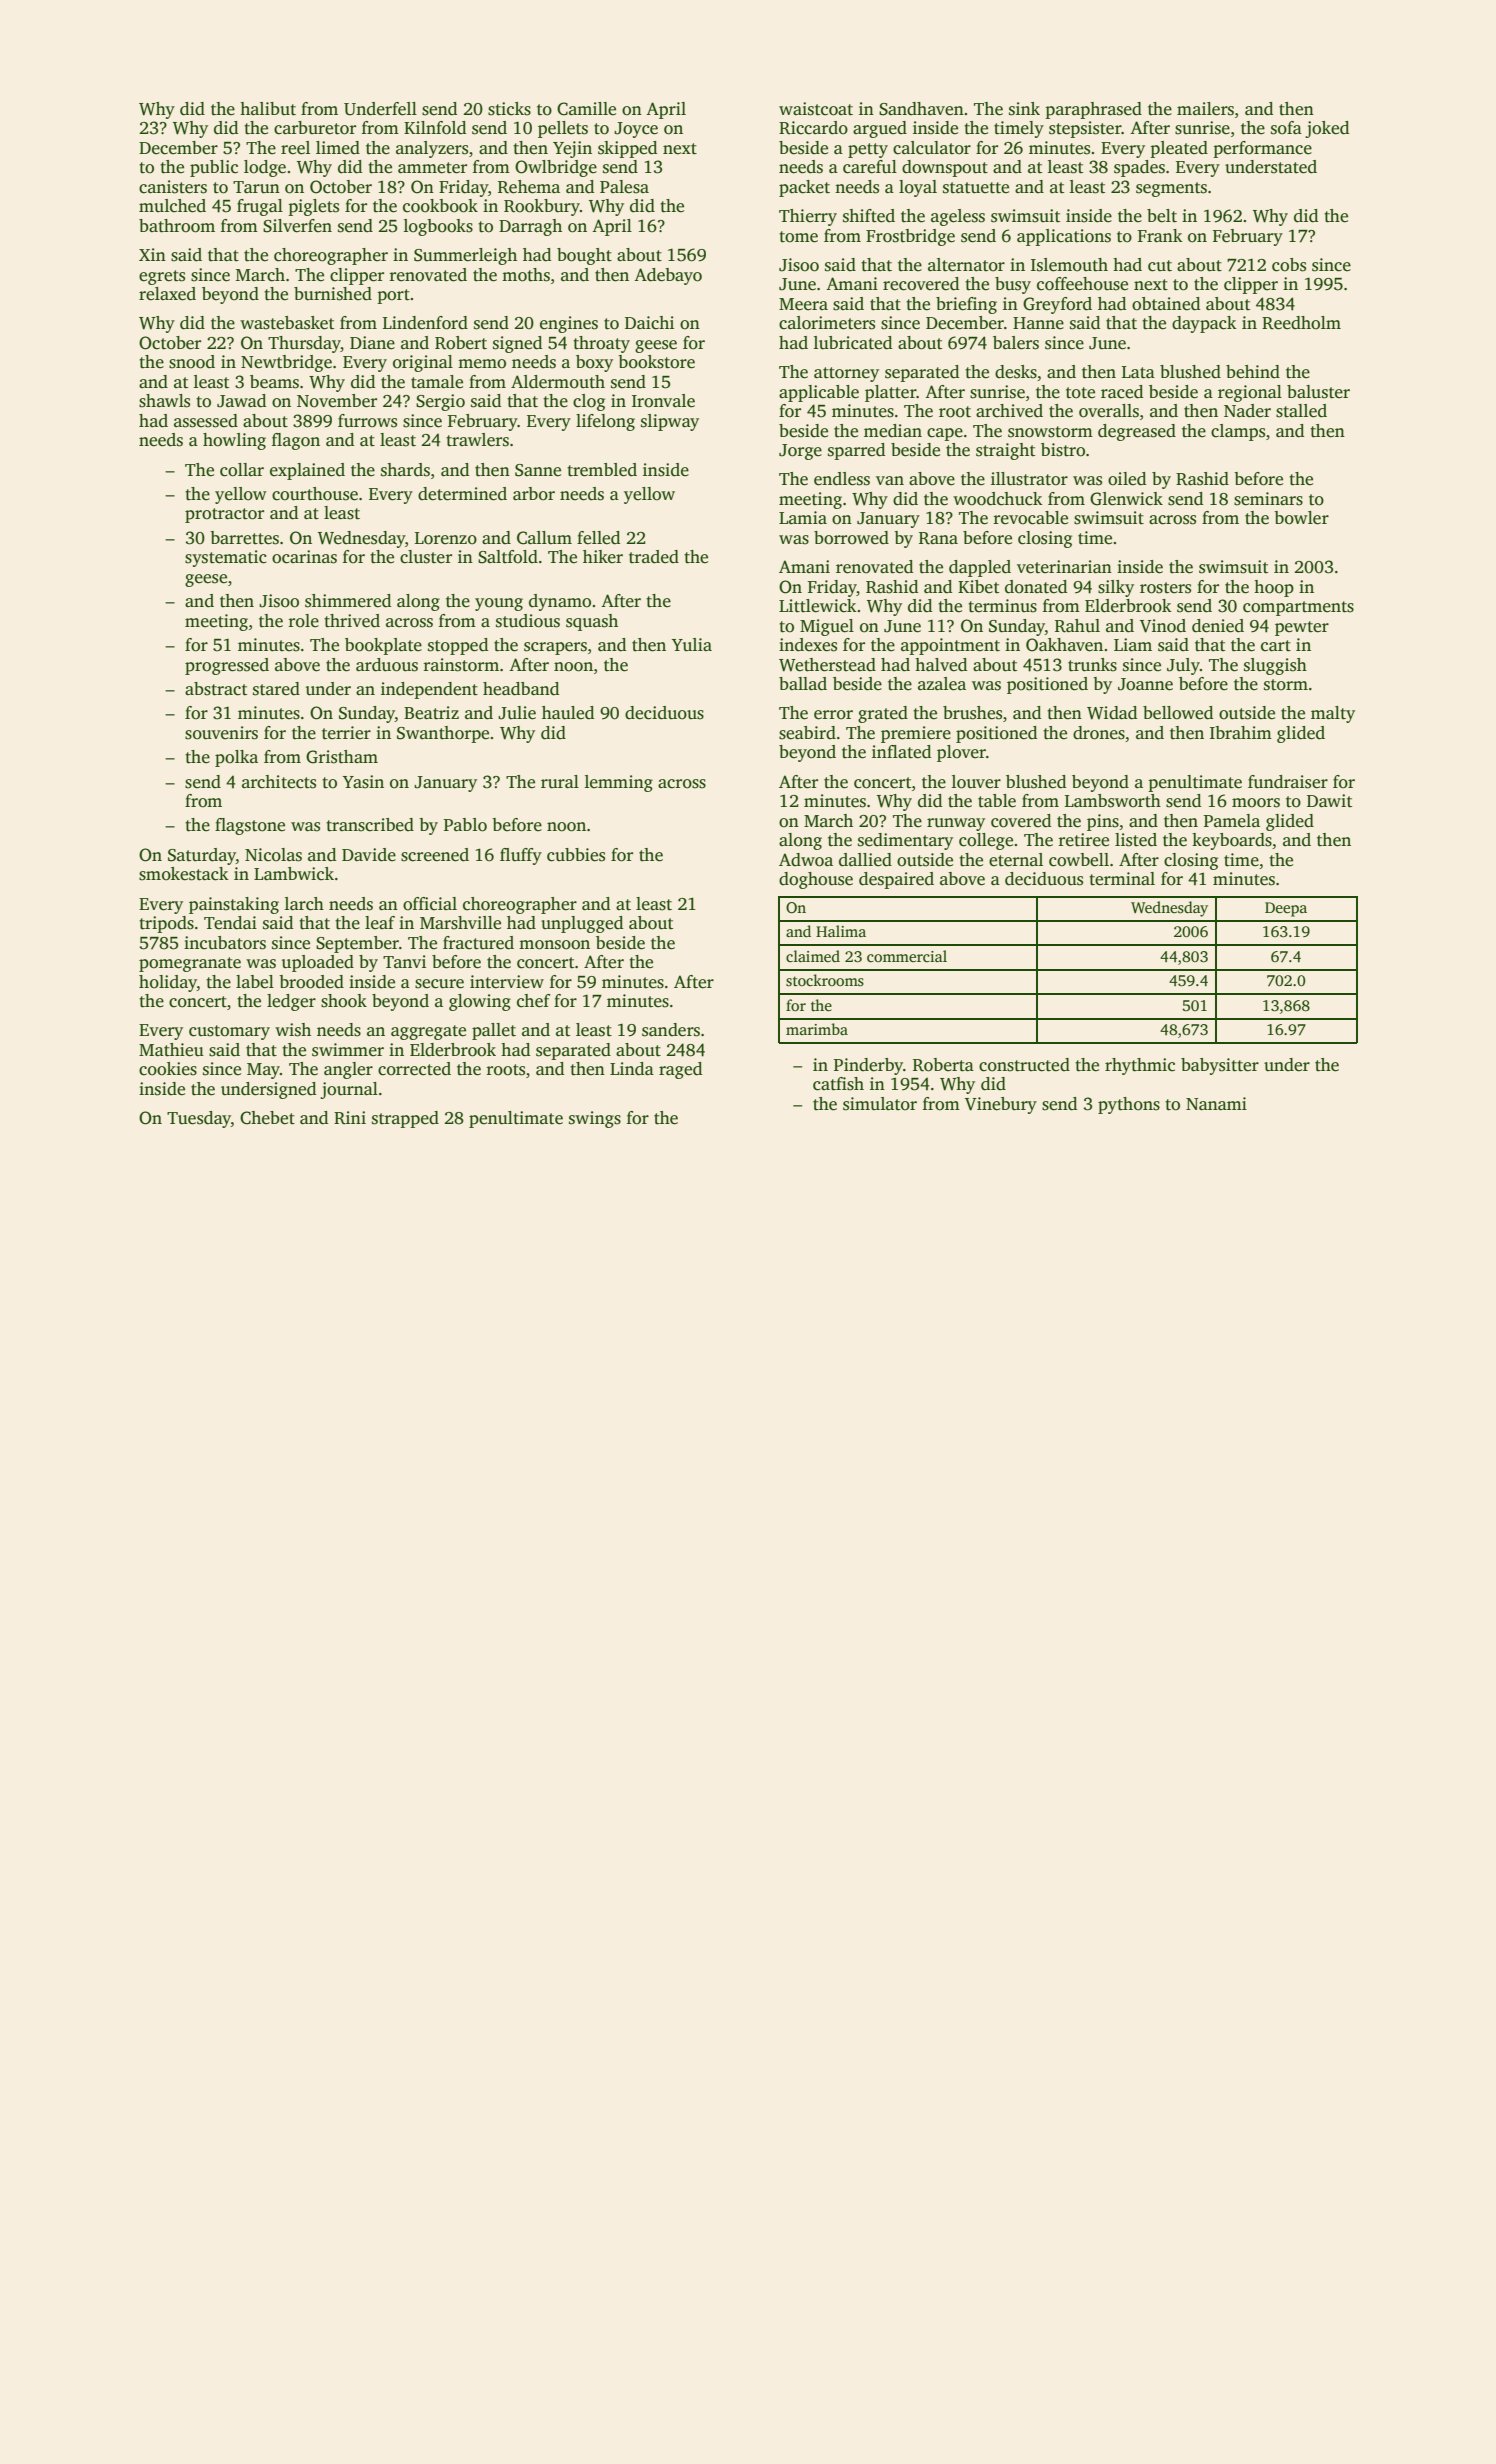  Describe the element at coordinates (214, 168) in the screenshot. I see `public` at that location.
